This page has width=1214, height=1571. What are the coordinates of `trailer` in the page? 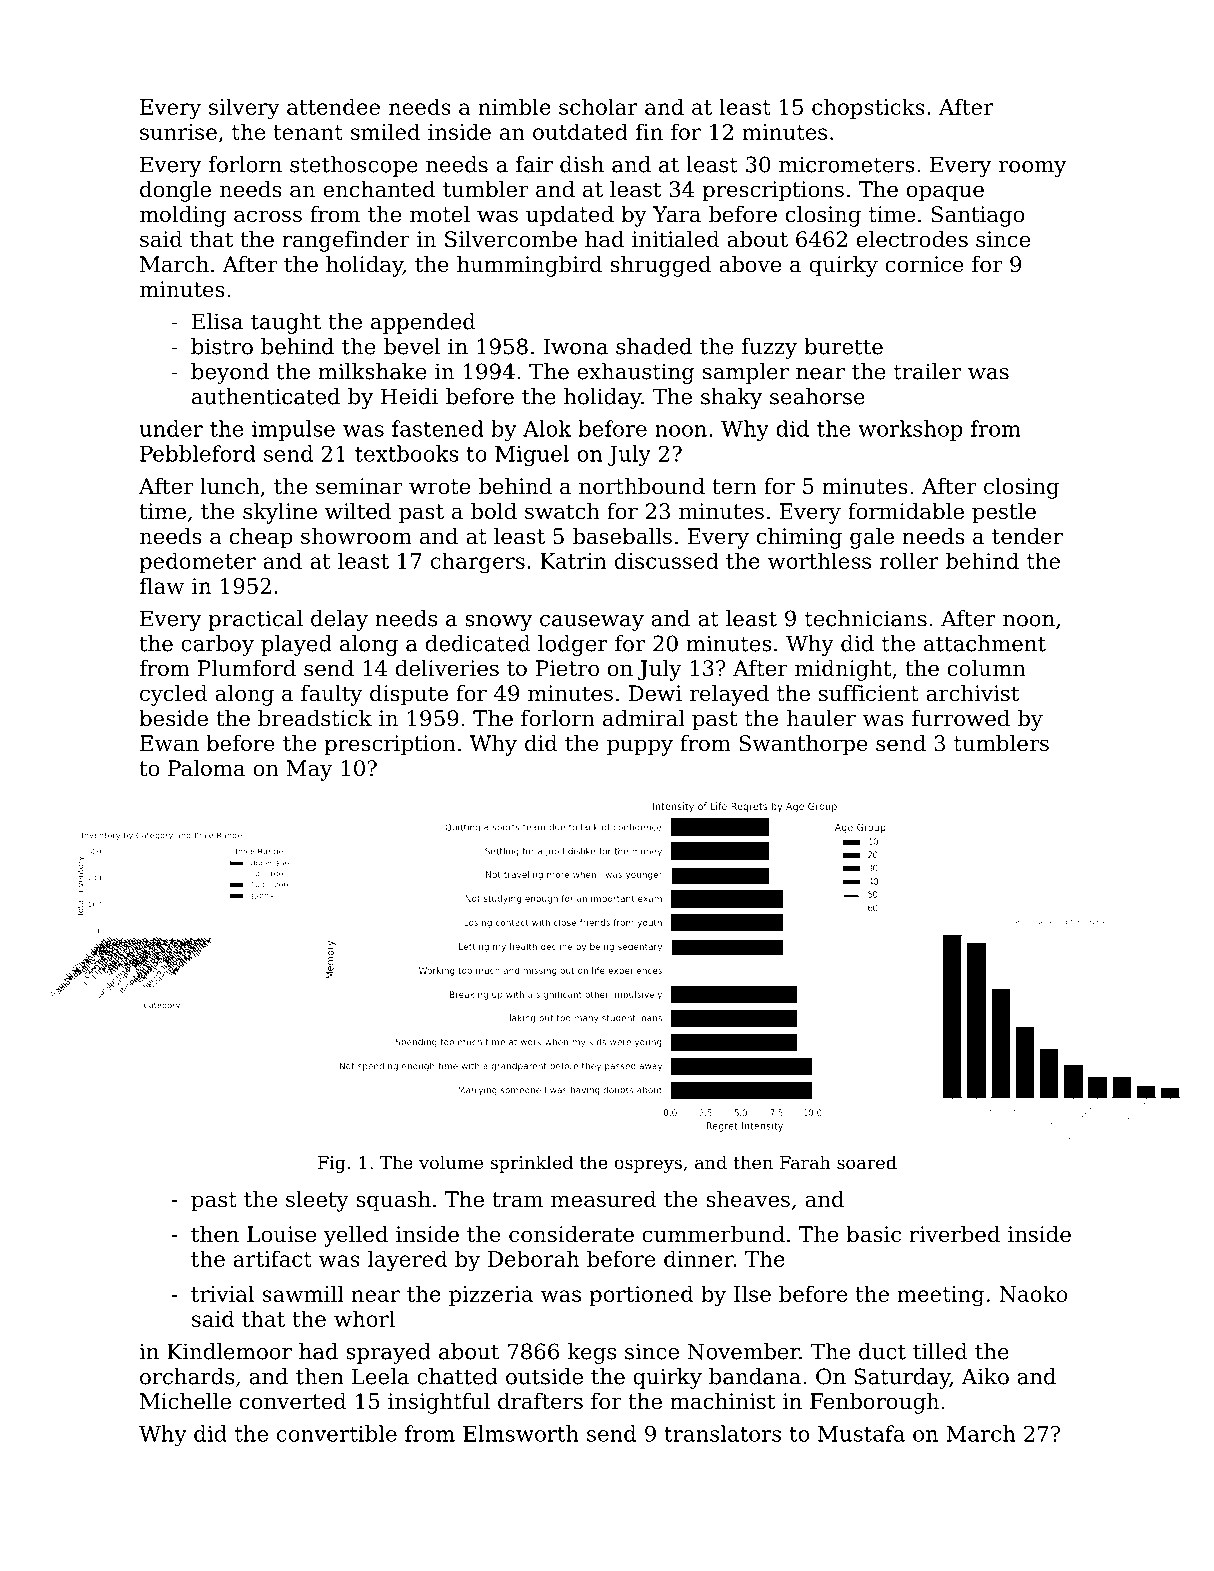 It's located at (927, 371).
